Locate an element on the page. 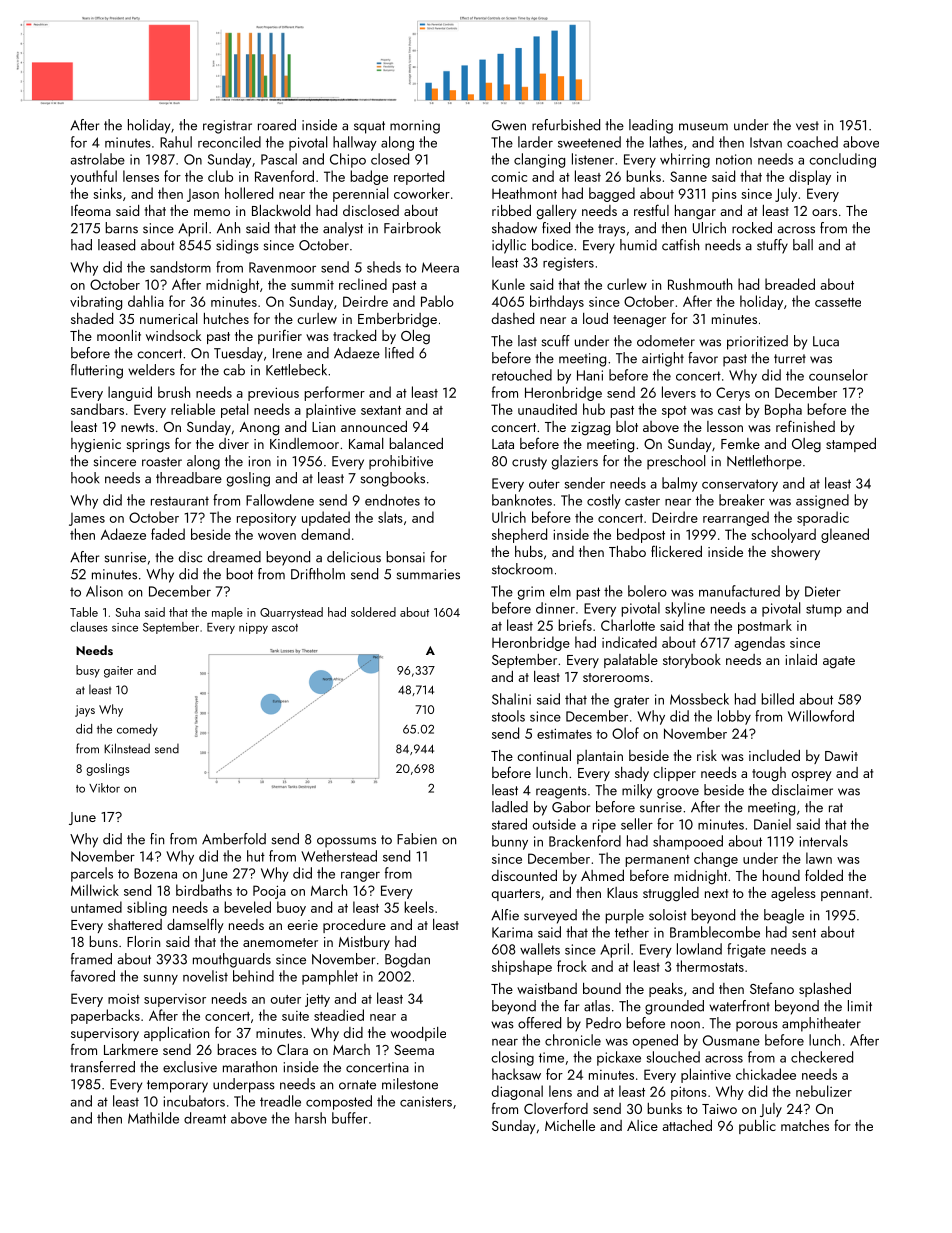  woven is located at coordinates (277, 536).
